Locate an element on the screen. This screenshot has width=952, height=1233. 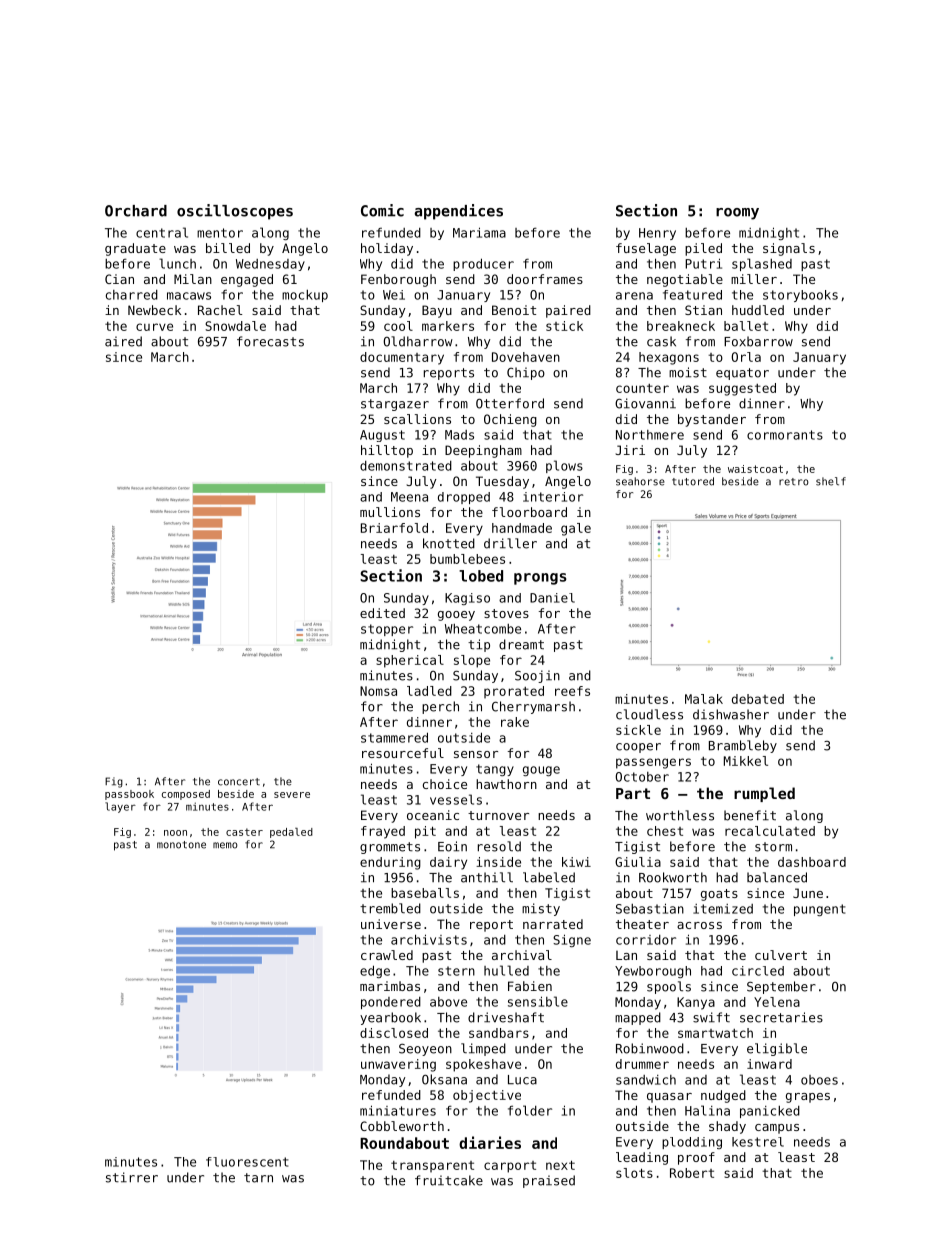
tarn is located at coordinates (258, 1178).
